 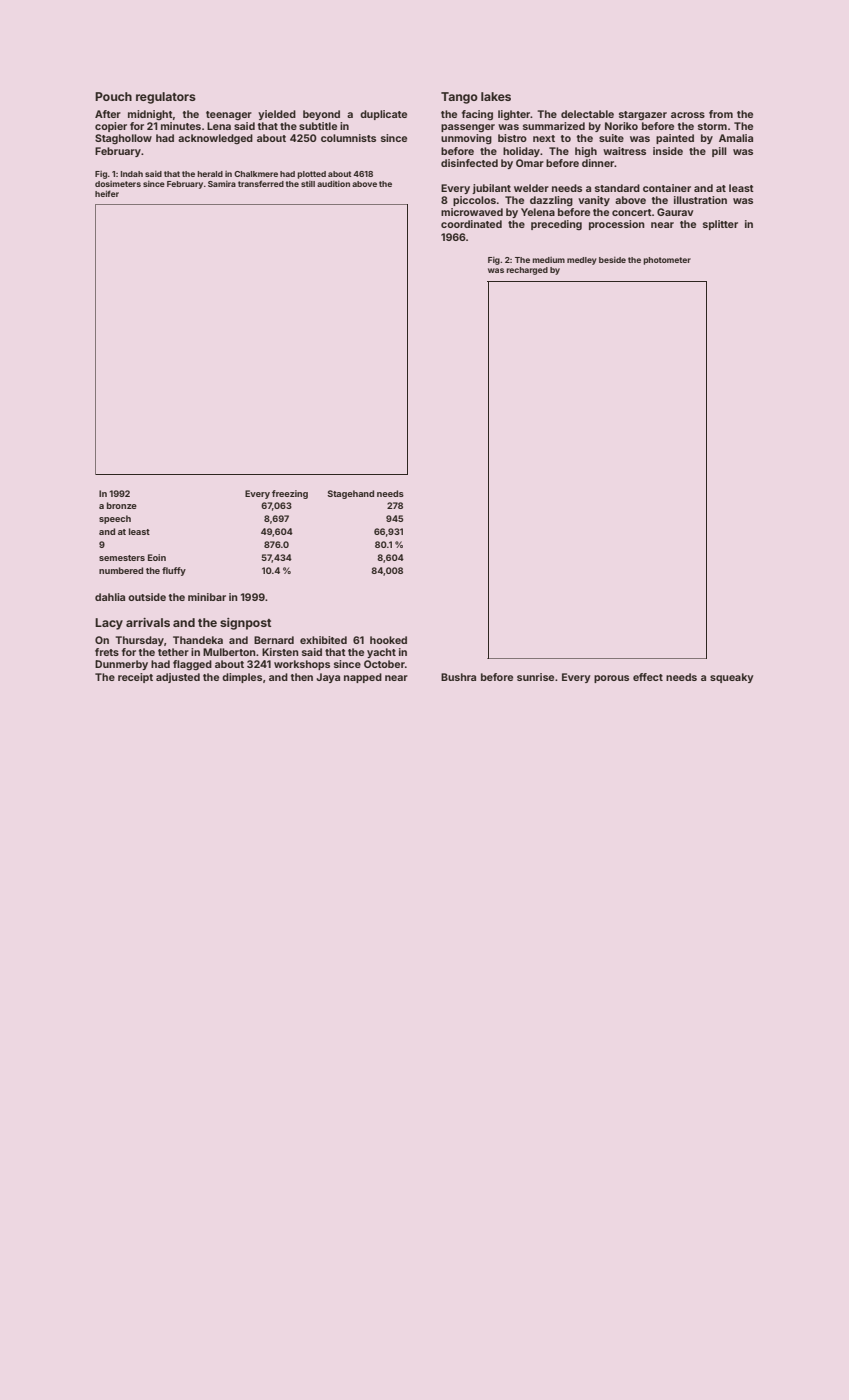 I want to click on medium, so click(x=548, y=260).
